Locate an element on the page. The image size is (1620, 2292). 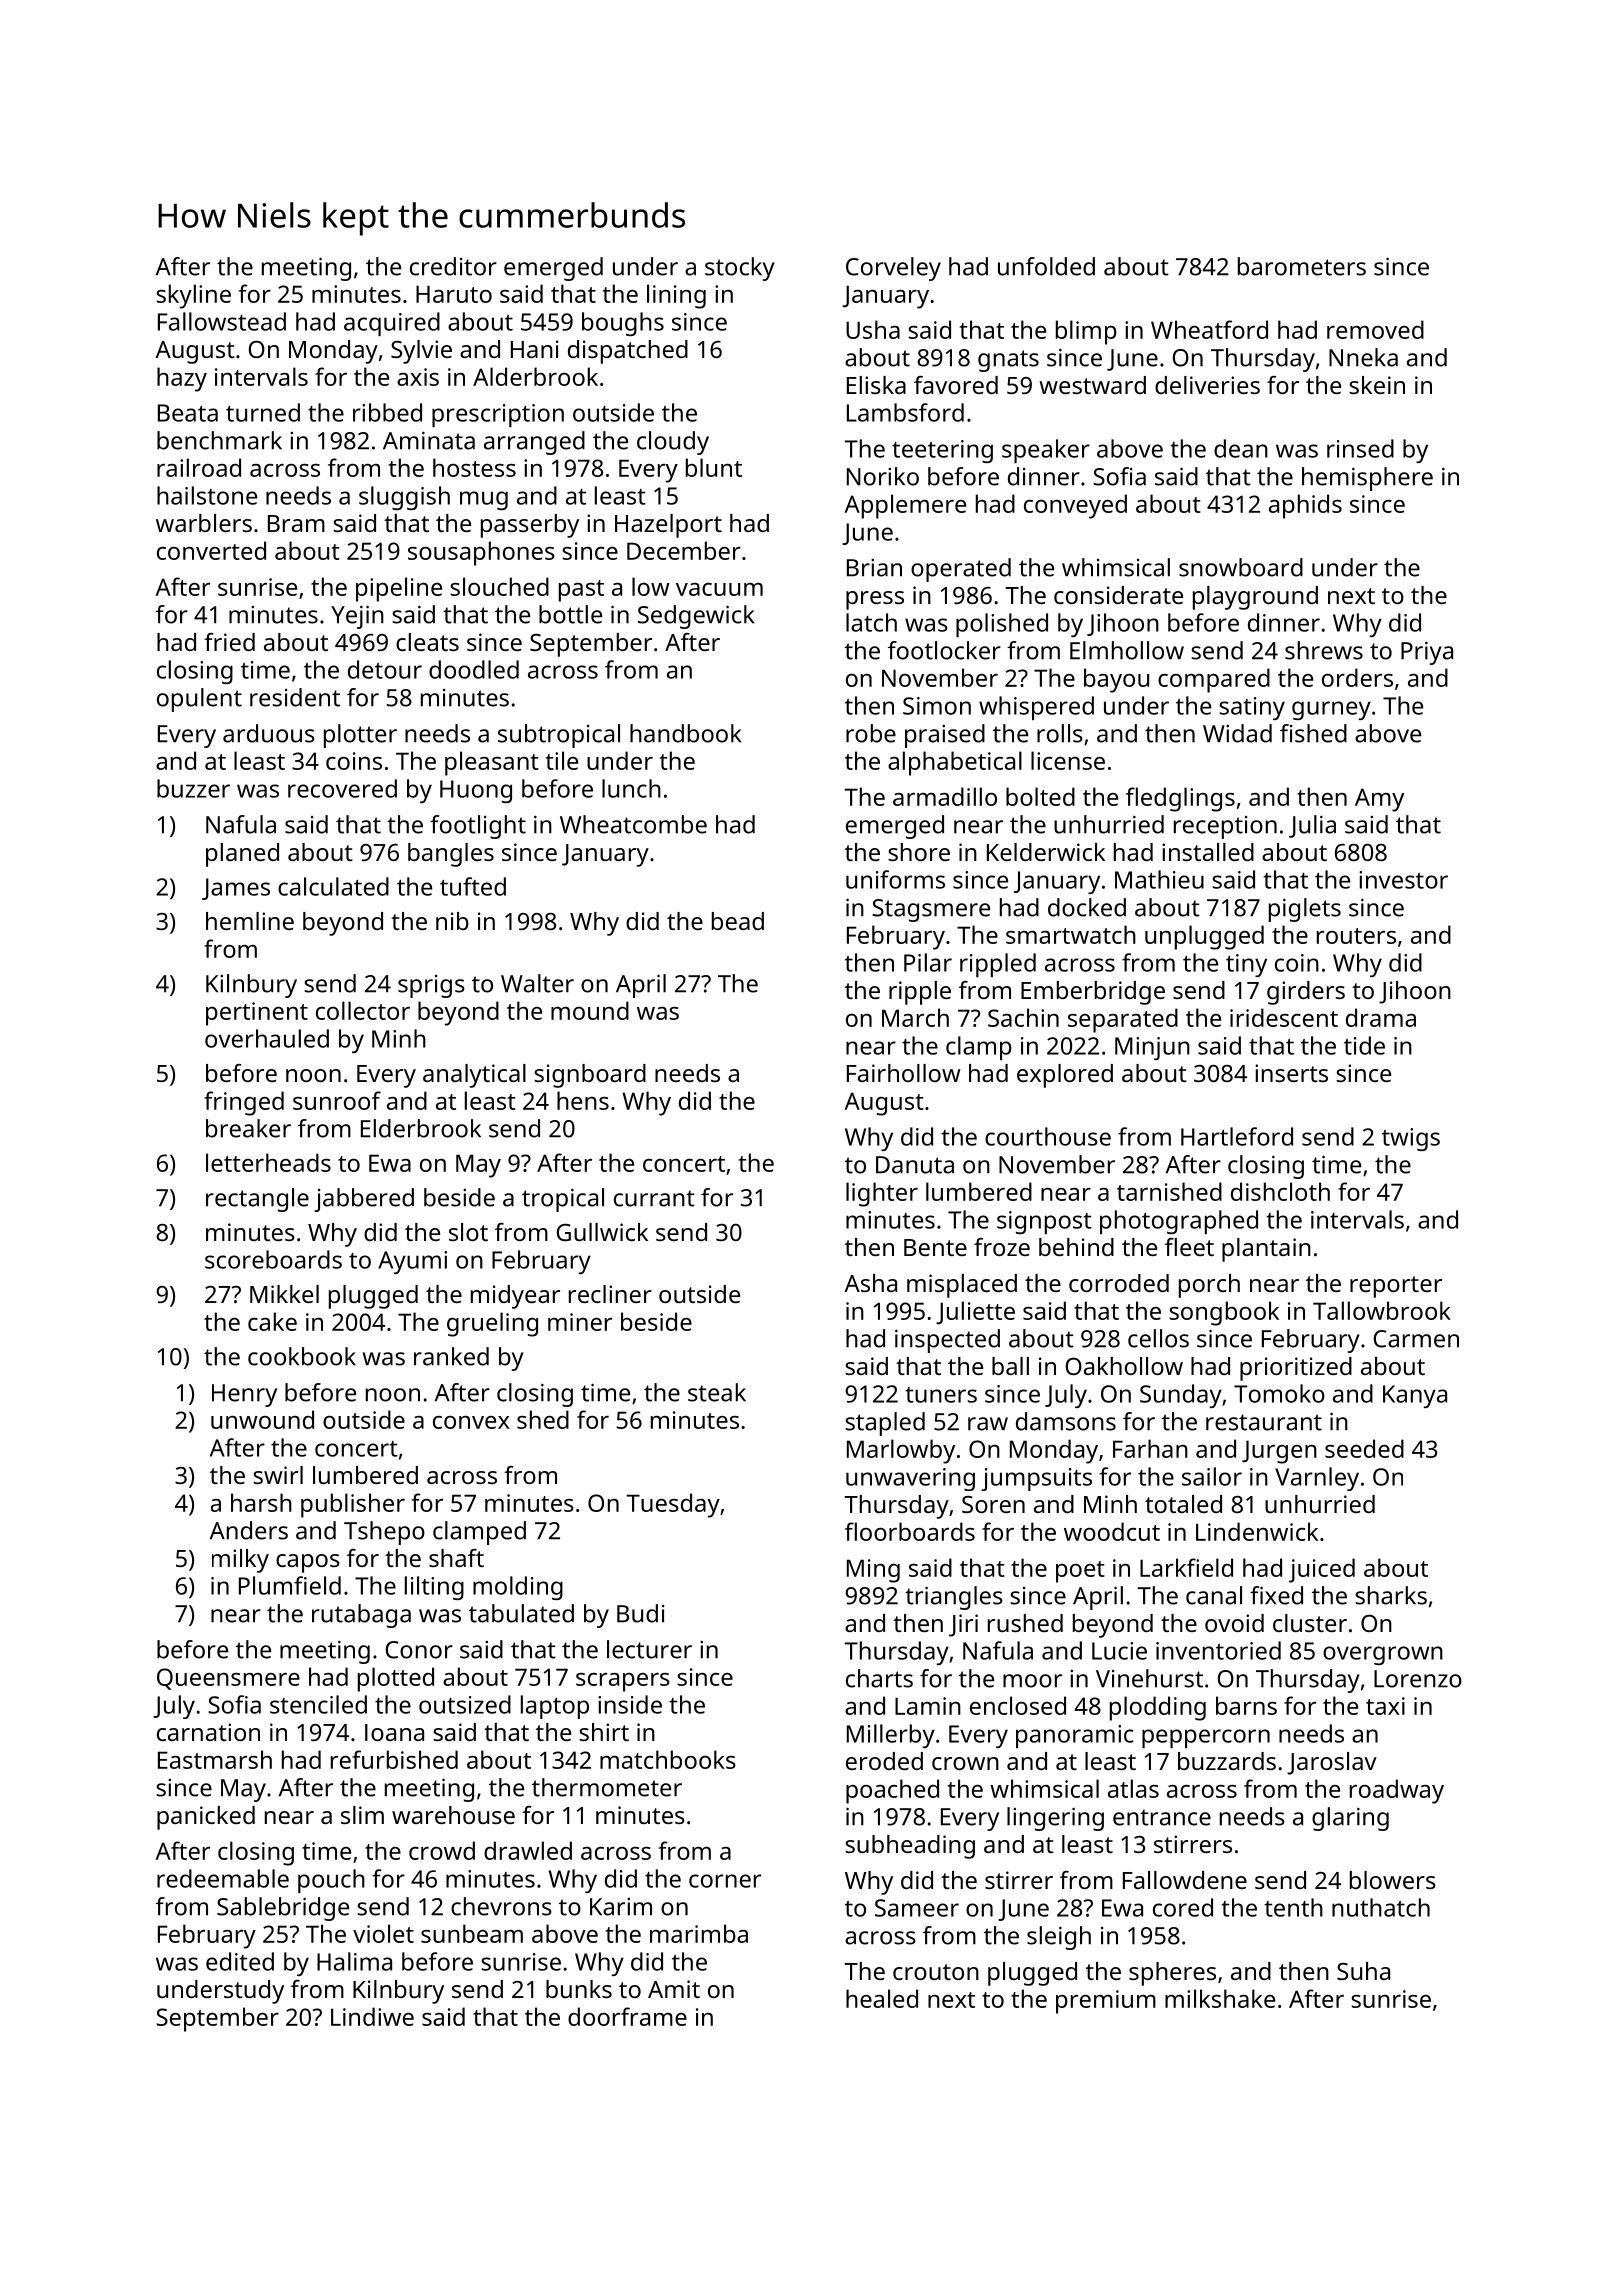
buzzer is located at coordinates (193, 788).
